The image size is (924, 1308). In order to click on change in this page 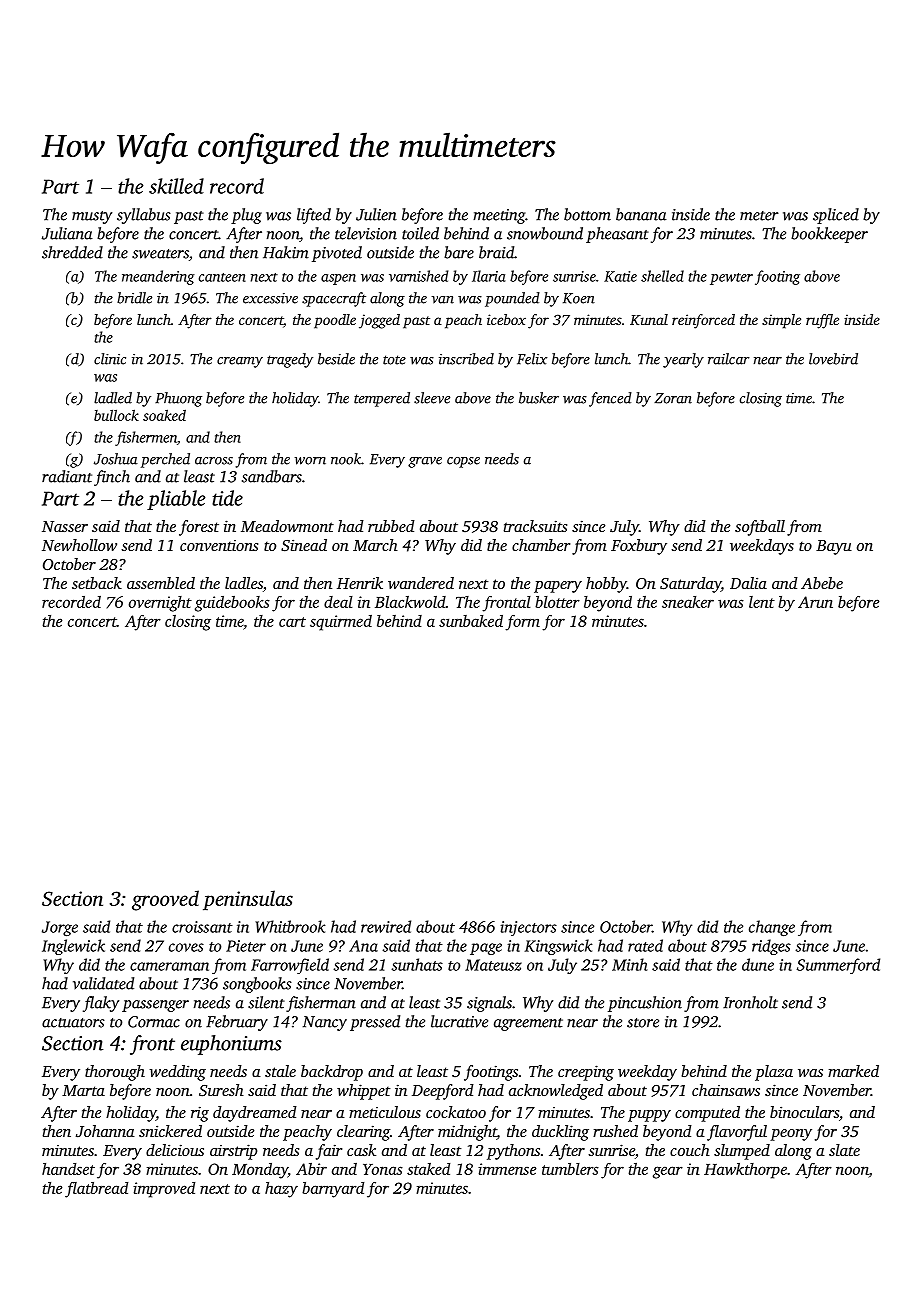, I will do `click(772, 928)`.
